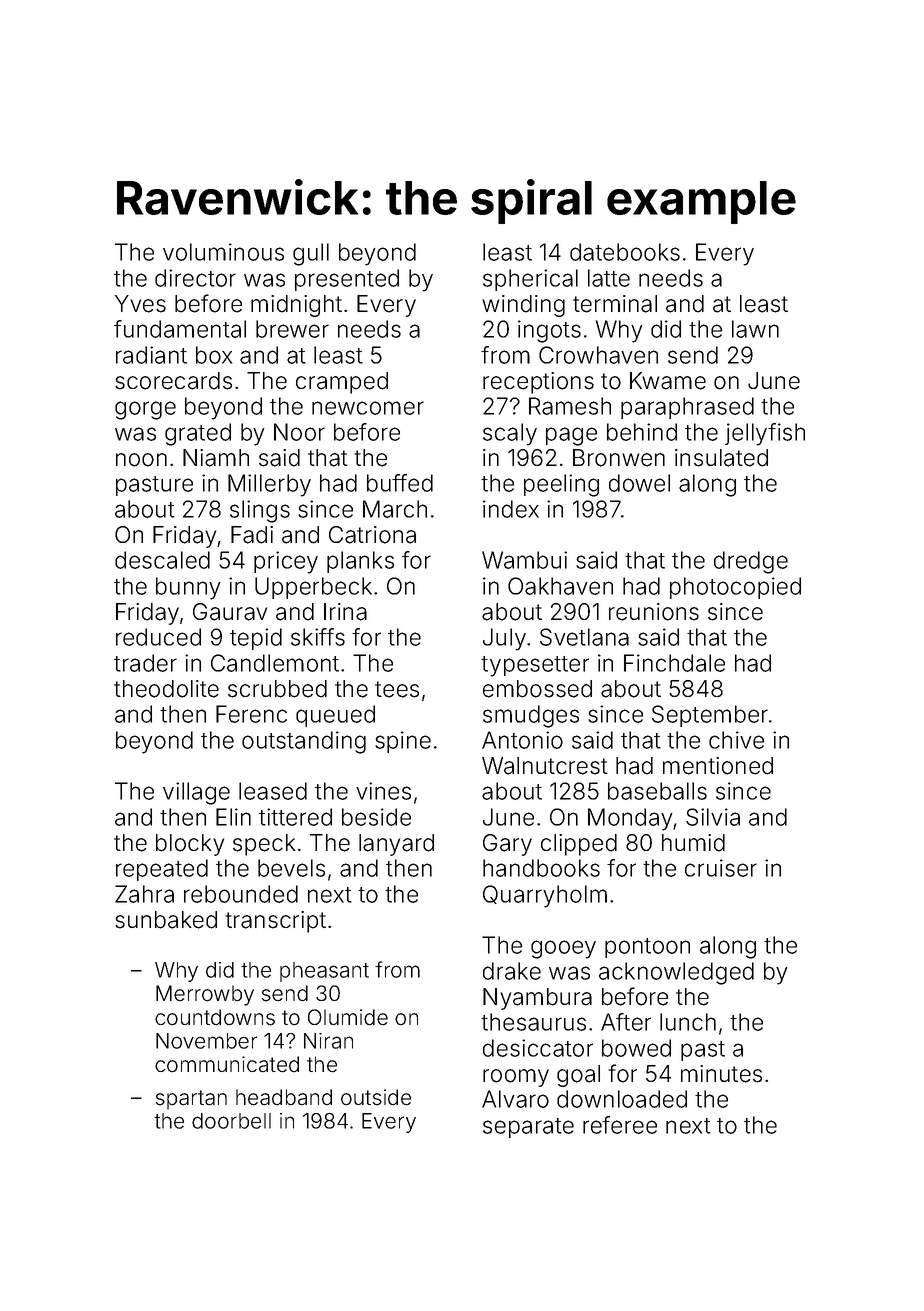 The image size is (924, 1311). What do you see at coordinates (166, 689) in the image?
I see `theodolite` at bounding box center [166, 689].
